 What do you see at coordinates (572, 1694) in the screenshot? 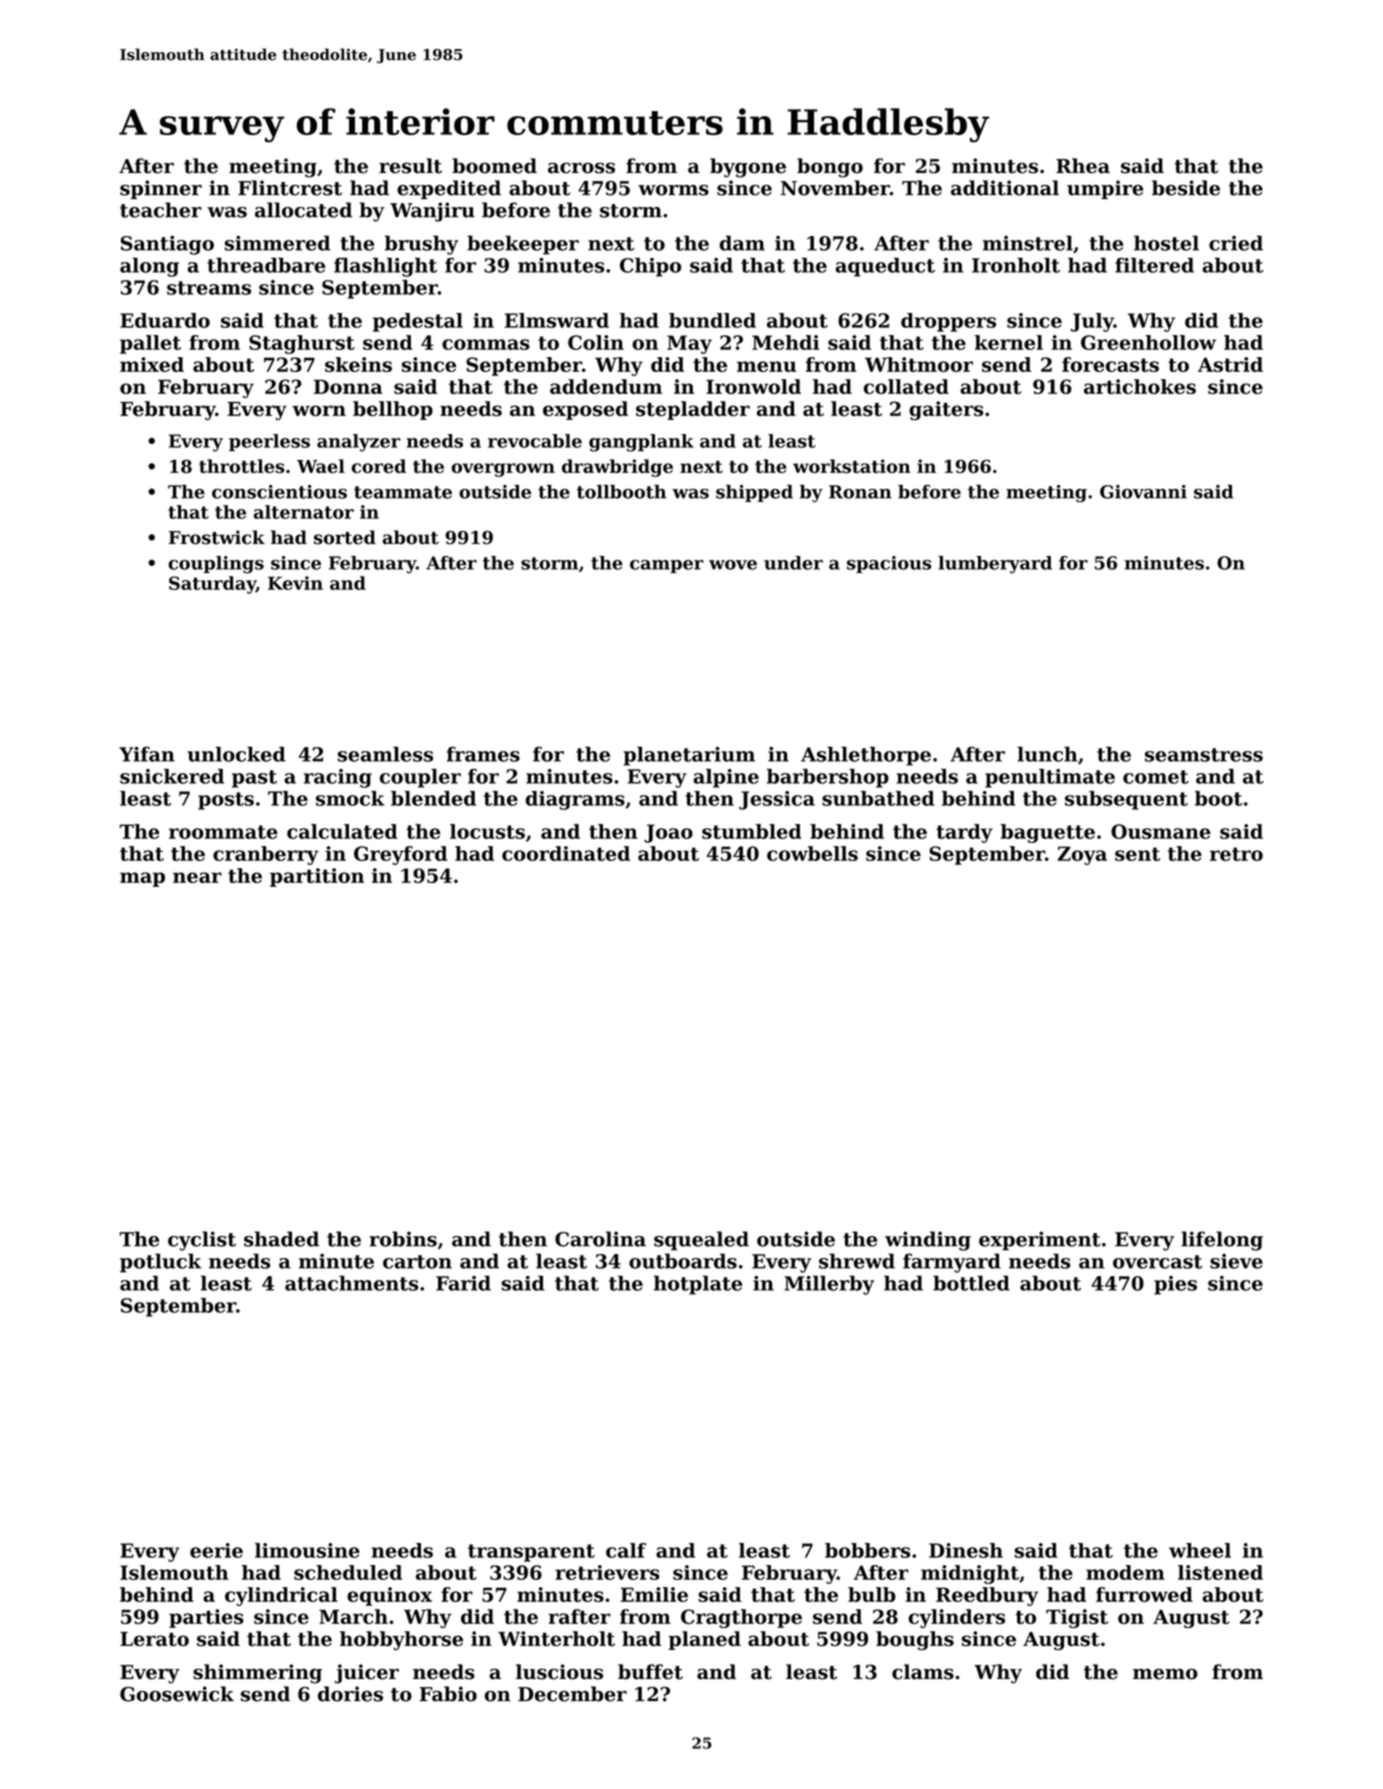
I see `December` at bounding box center [572, 1694].
